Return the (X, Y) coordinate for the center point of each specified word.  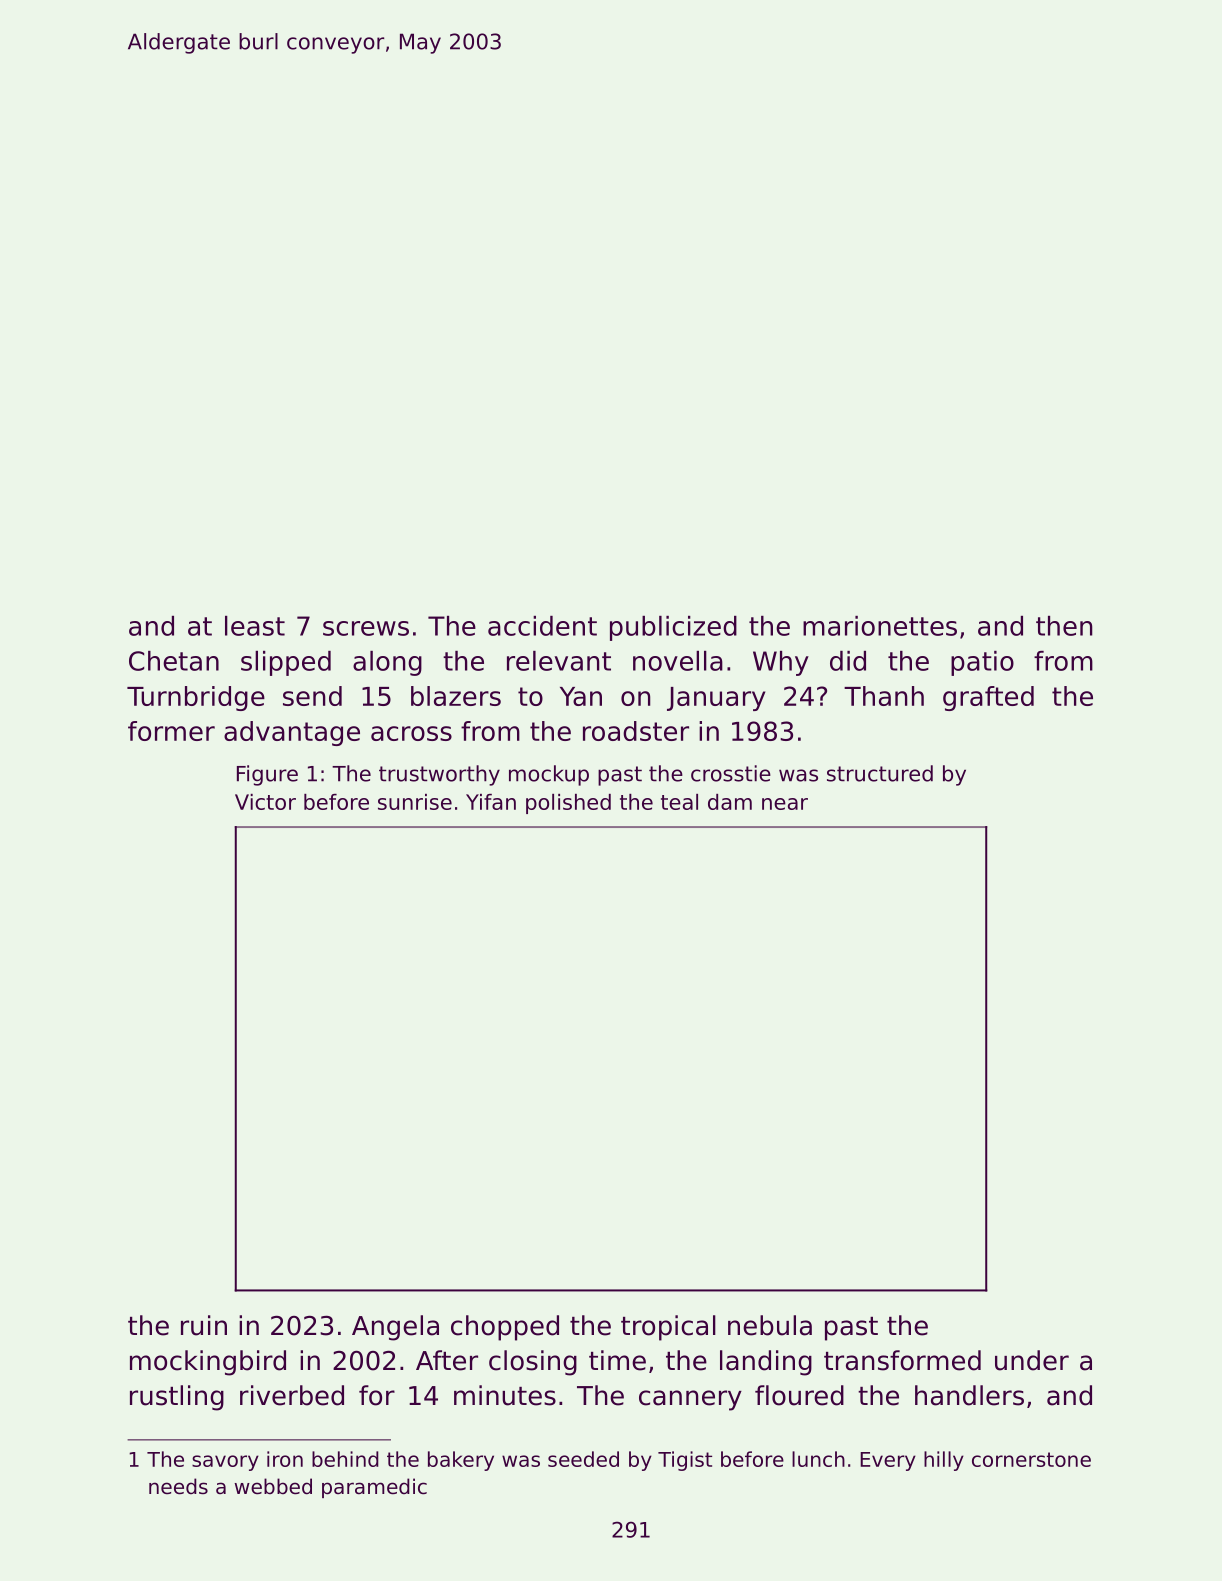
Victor (265, 802)
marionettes (880, 626)
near (785, 804)
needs (178, 1486)
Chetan (174, 661)
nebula (770, 1325)
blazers (456, 696)
